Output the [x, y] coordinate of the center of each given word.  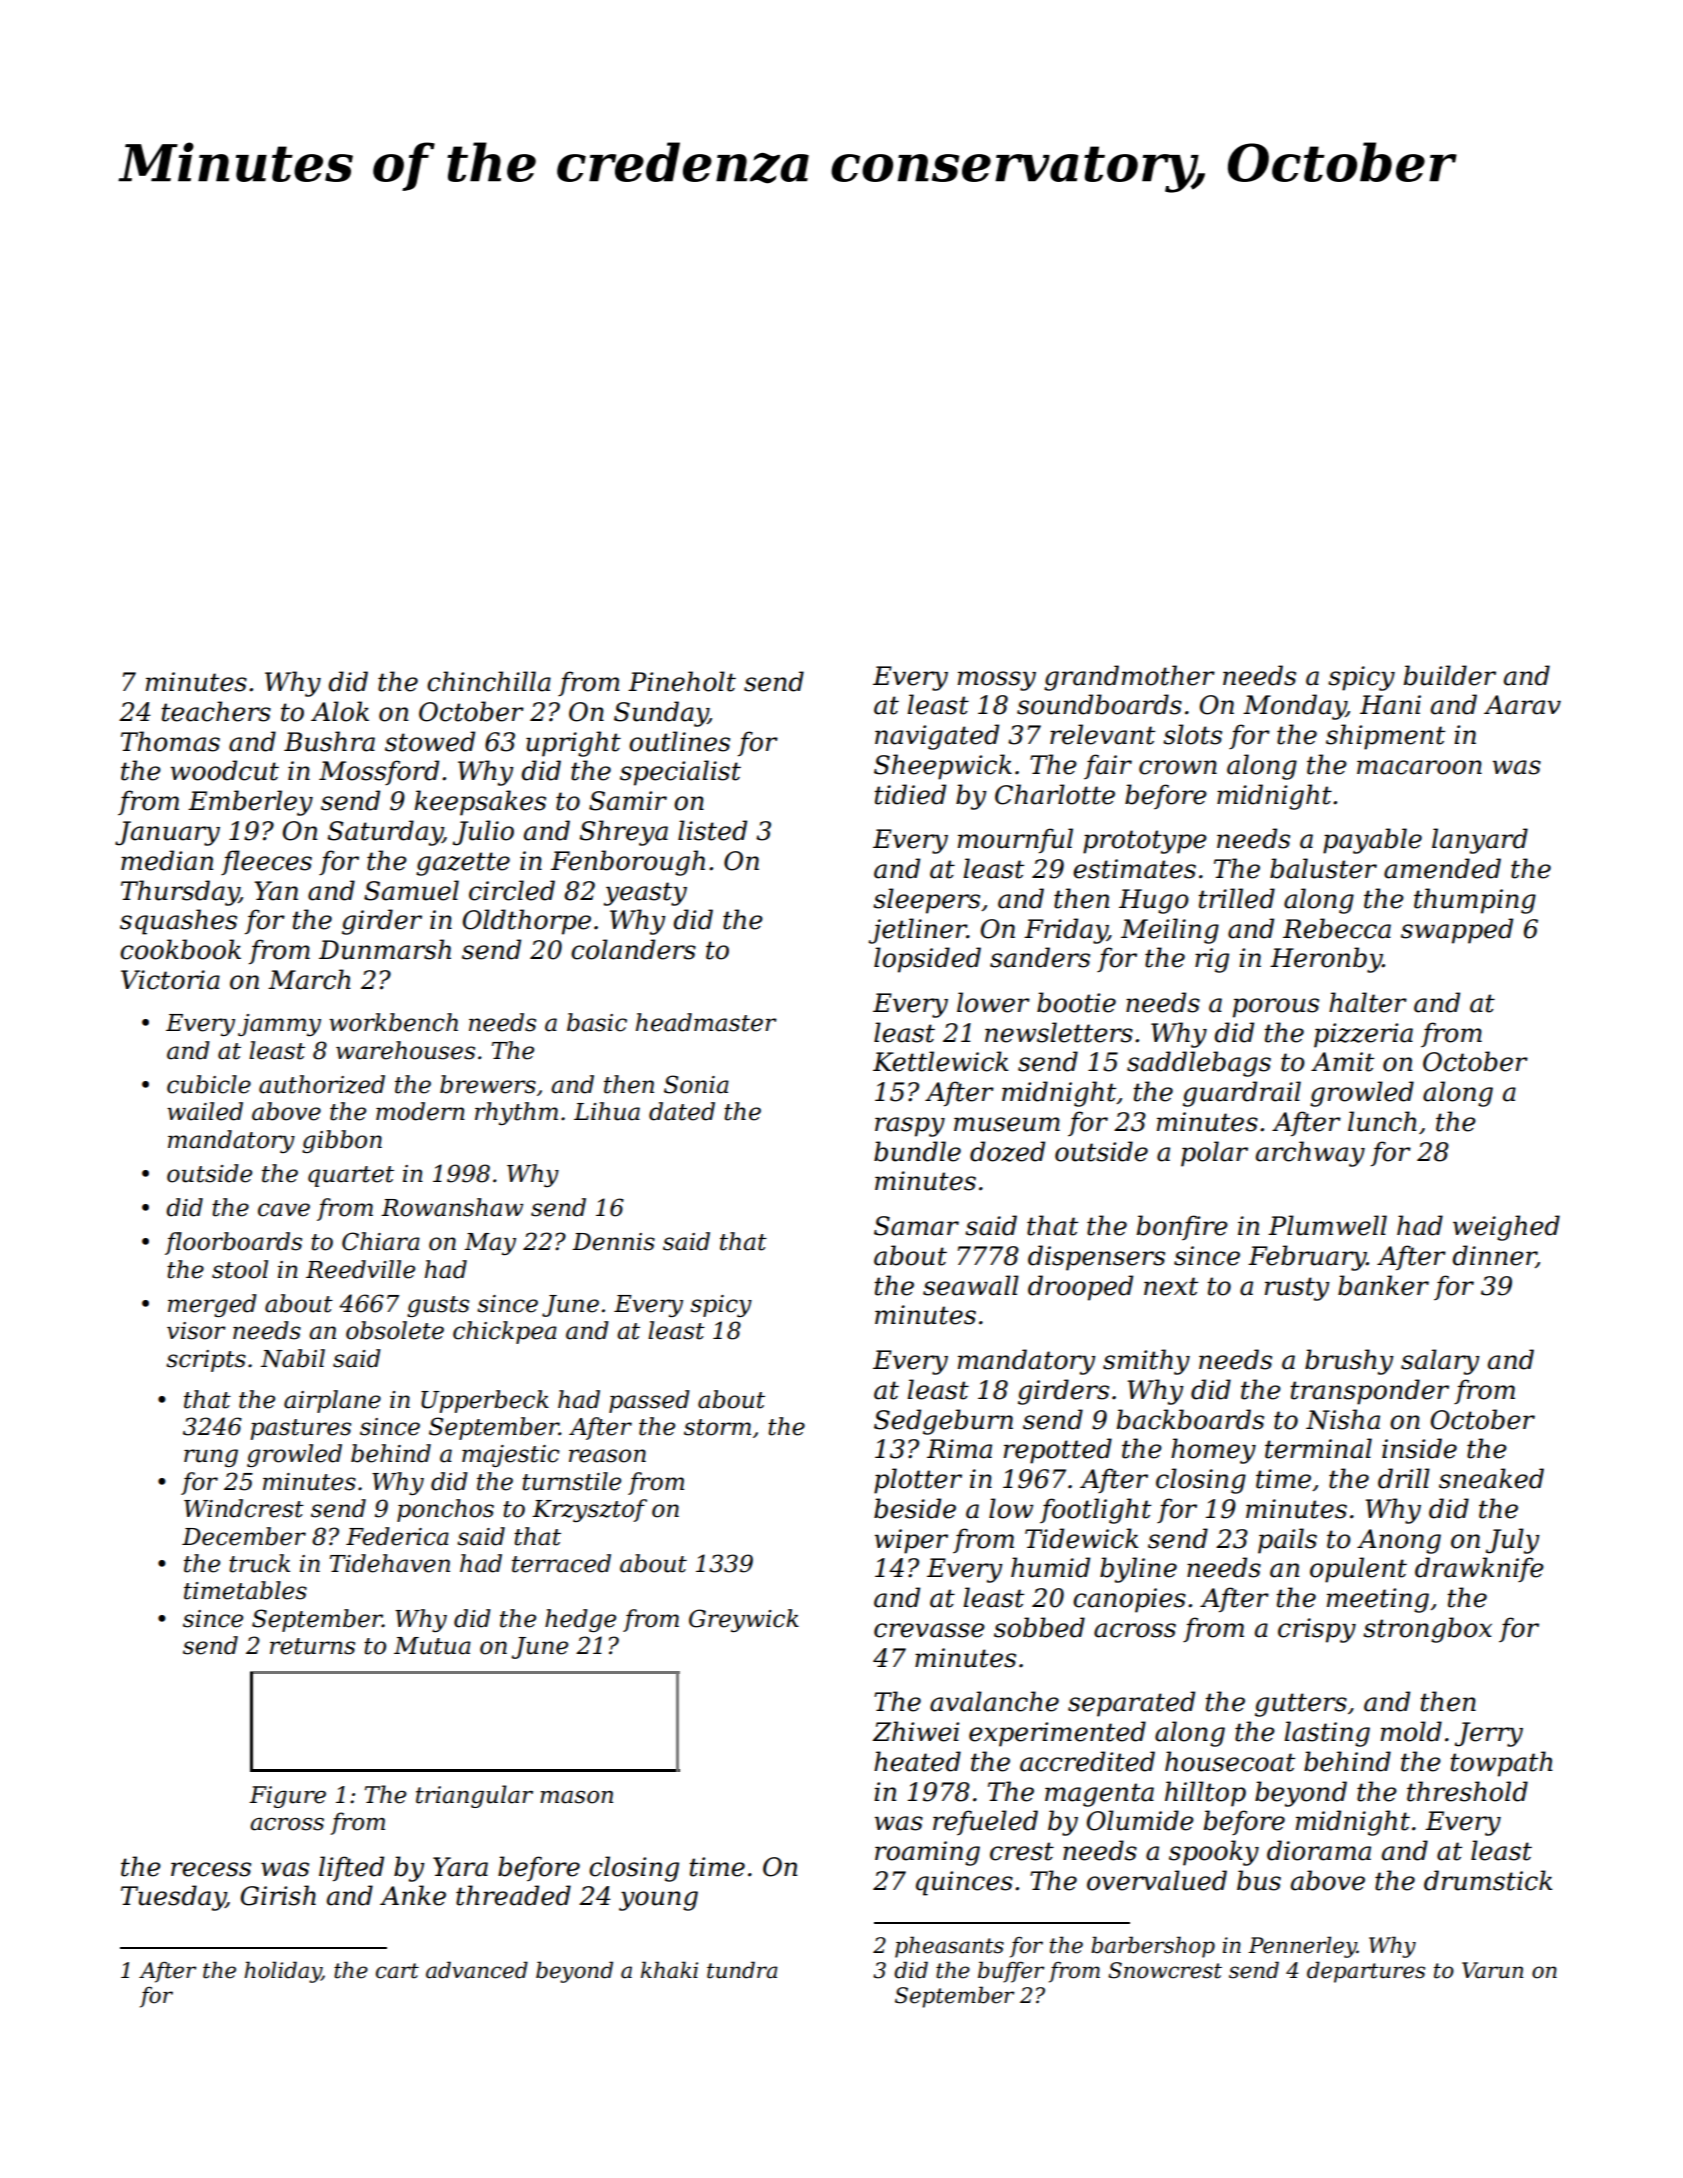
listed [712, 830]
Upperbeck [485, 1401]
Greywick [744, 1620]
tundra [742, 1970]
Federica [397, 1536]
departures [1366, 1972]
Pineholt [682, 681]
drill [1404, 1478]
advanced [477, 1970]
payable [1372, 841]
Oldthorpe [527, 922]
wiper [911, 1541]
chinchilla [489, 681]
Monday [1294, 707]
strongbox [1427, 1630]
